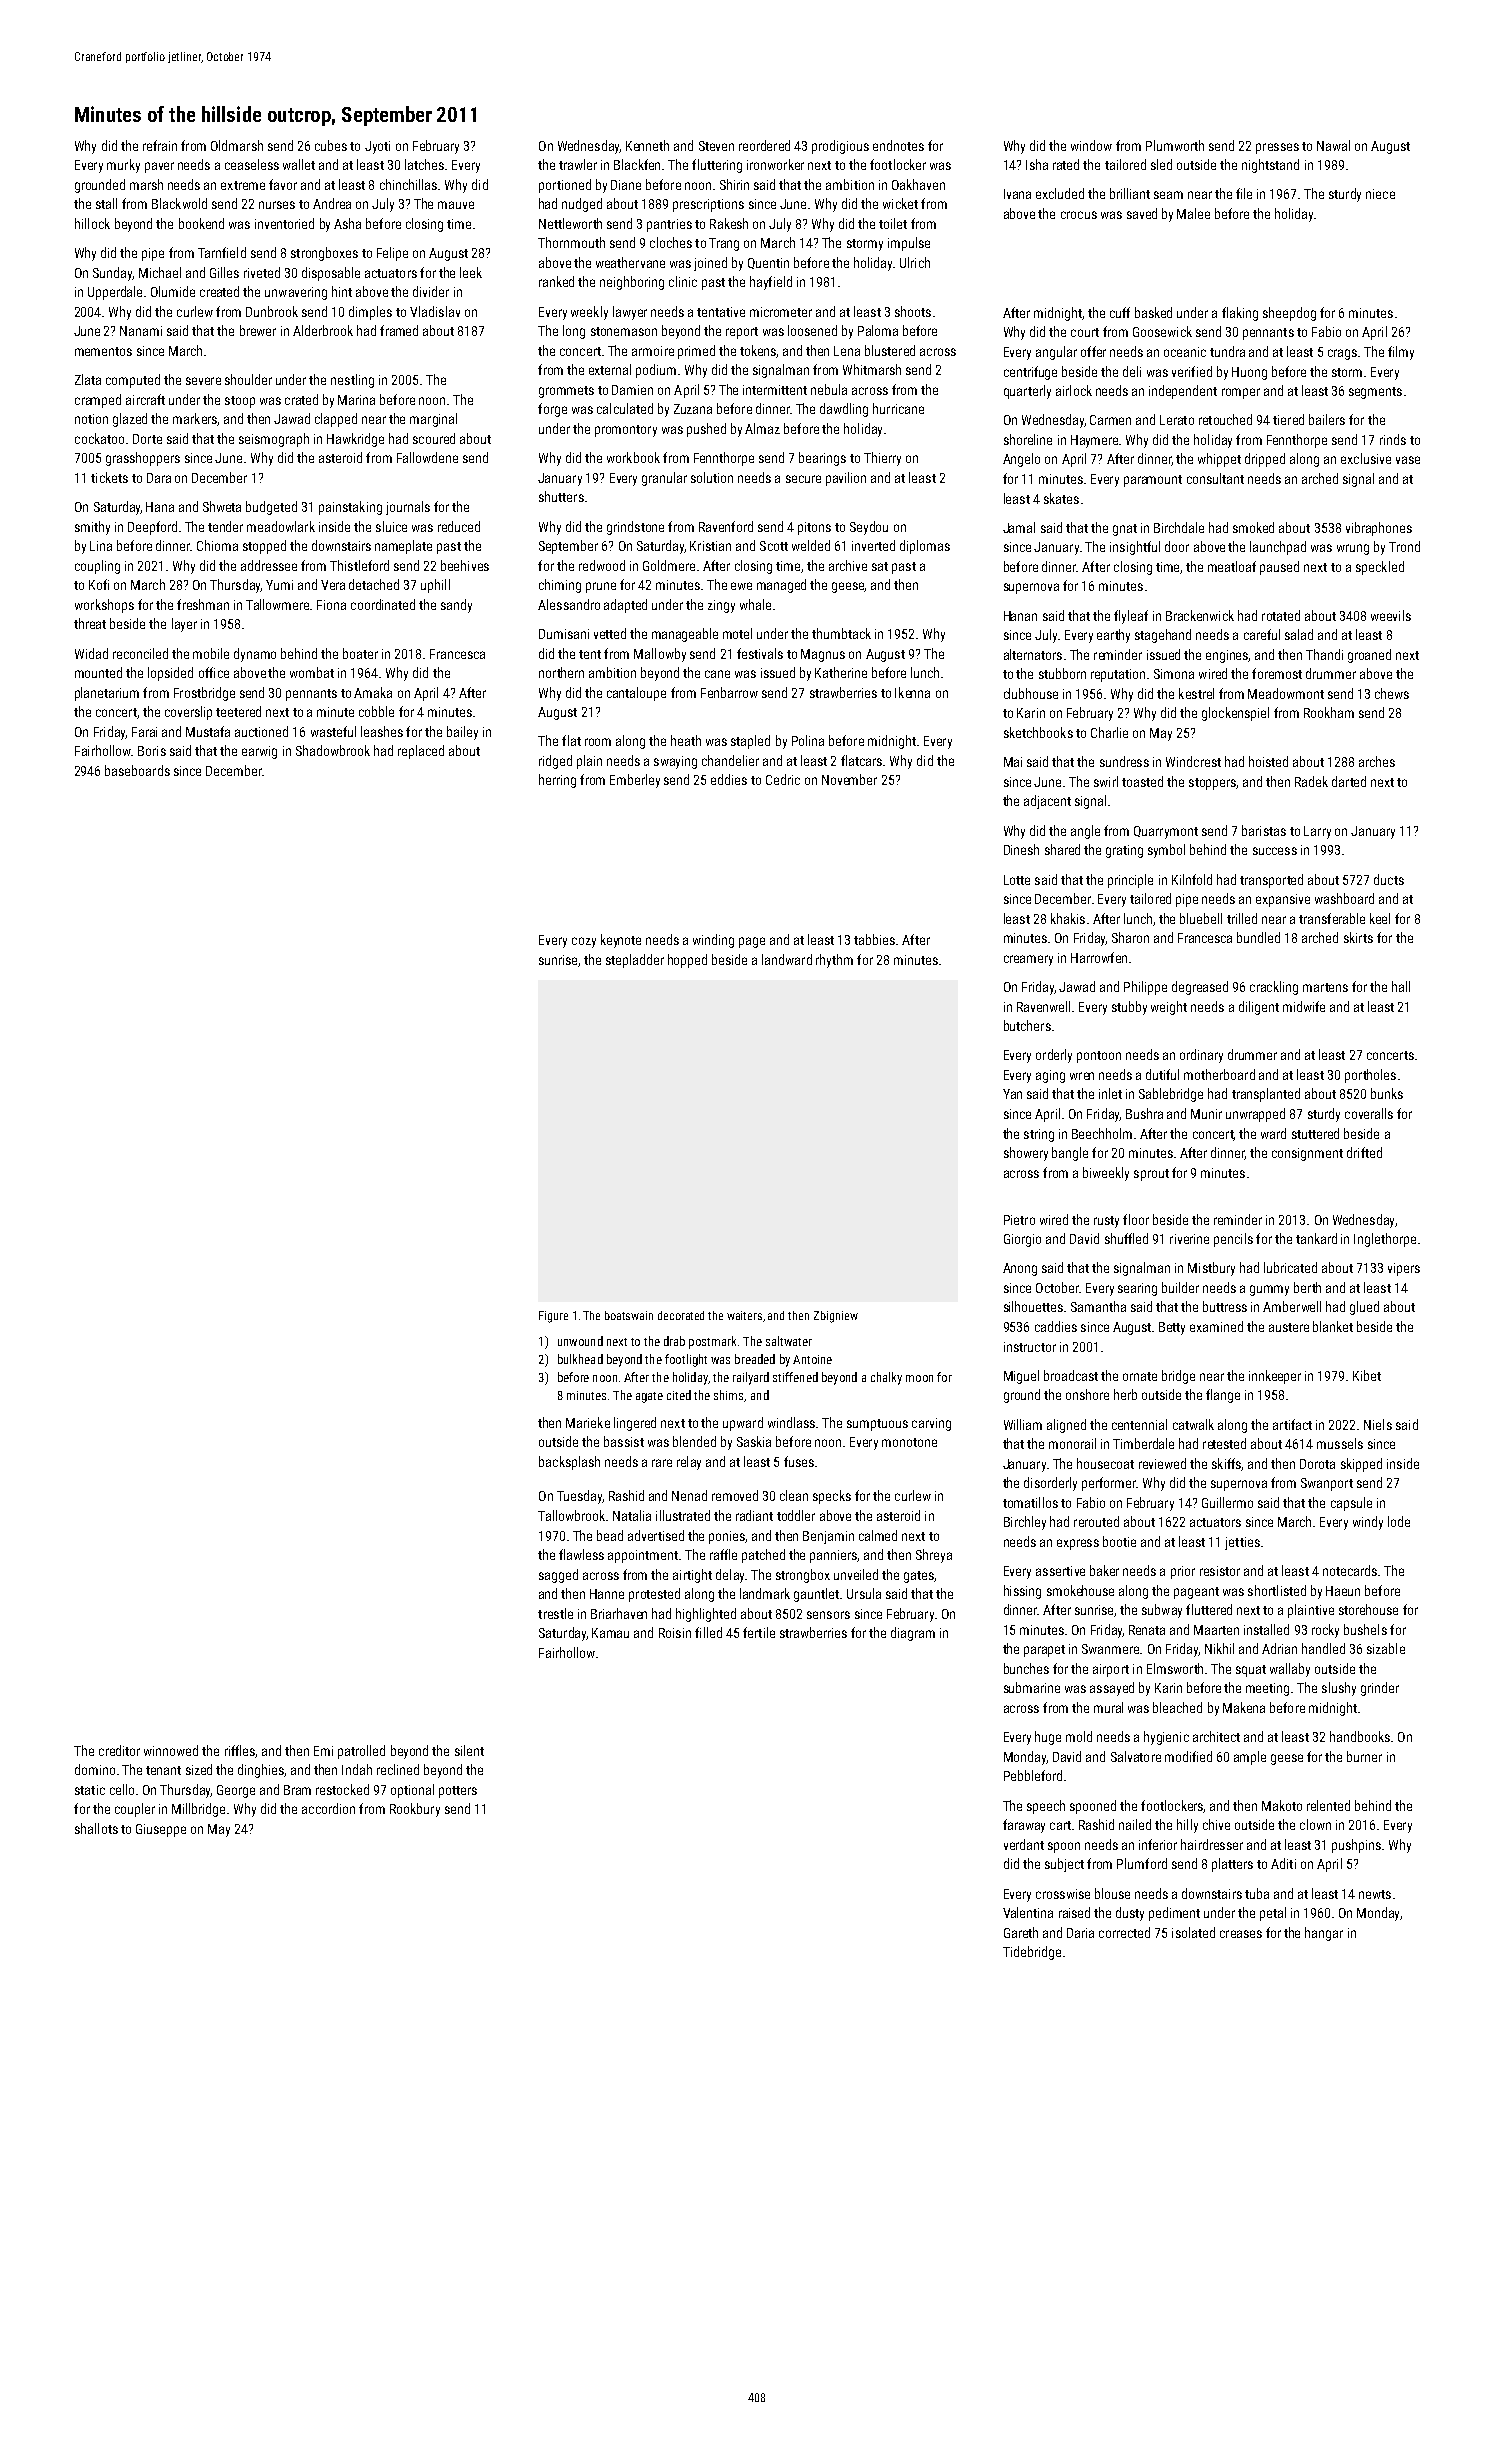 The image size is (1496, 2464). What do you see at coordinates (119, 1750) in the screenshot?
I see `creditor` at bounding box center [119, 1750].
